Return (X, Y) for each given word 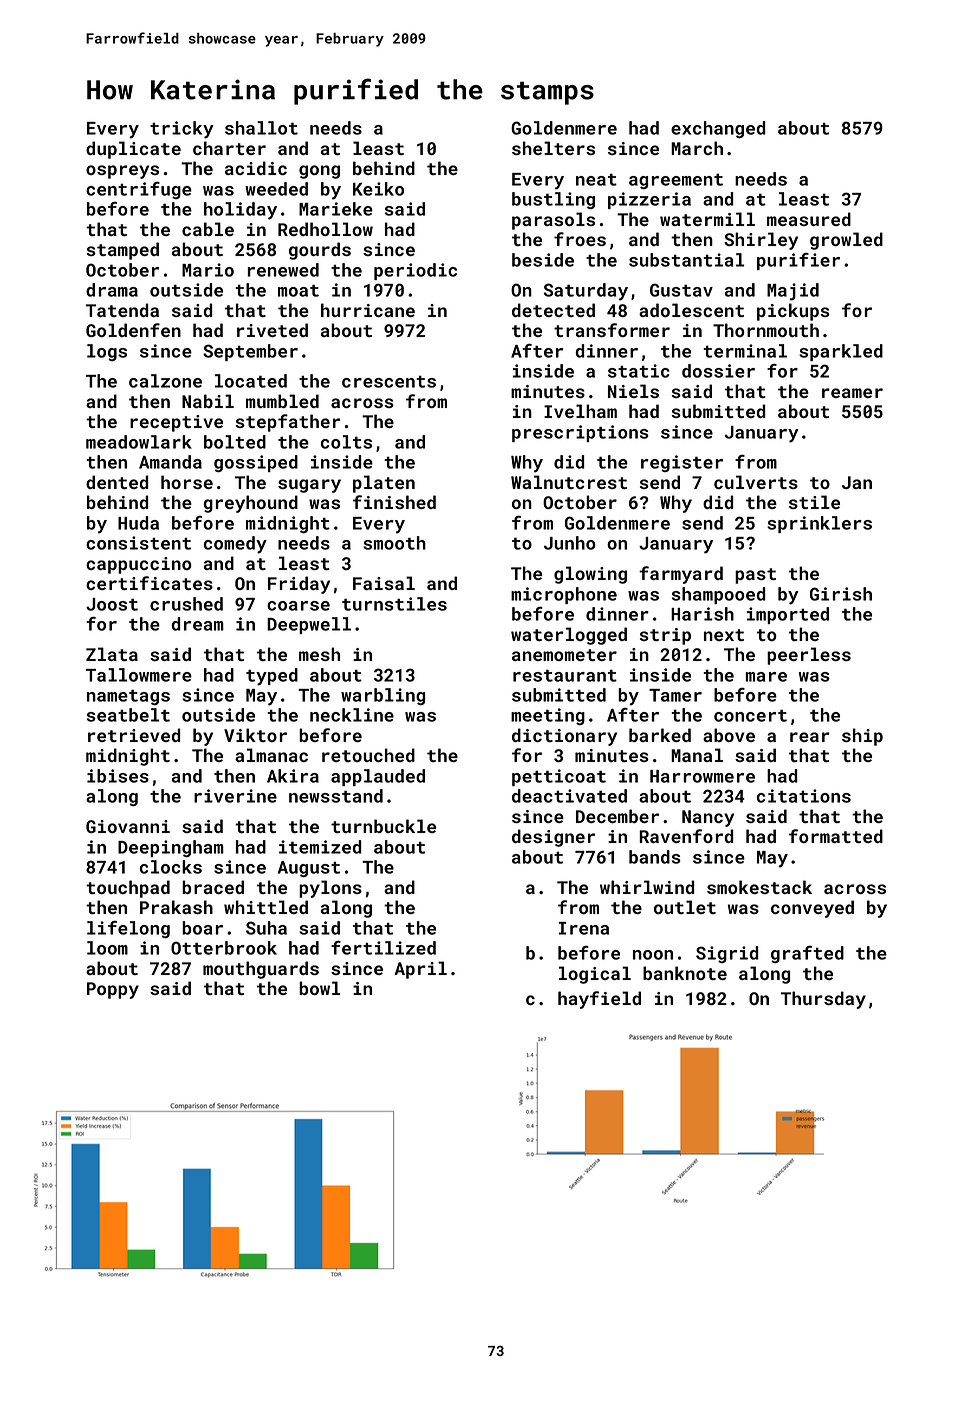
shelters (553, 148)
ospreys (122, 172)
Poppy (113, 990)
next (724, 635)
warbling (383, 696)
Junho (570, 543)
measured (809, 219)
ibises (118, 776)
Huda (138, 523)
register (682, 463)
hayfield (599, 1000)
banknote (685, 973)
